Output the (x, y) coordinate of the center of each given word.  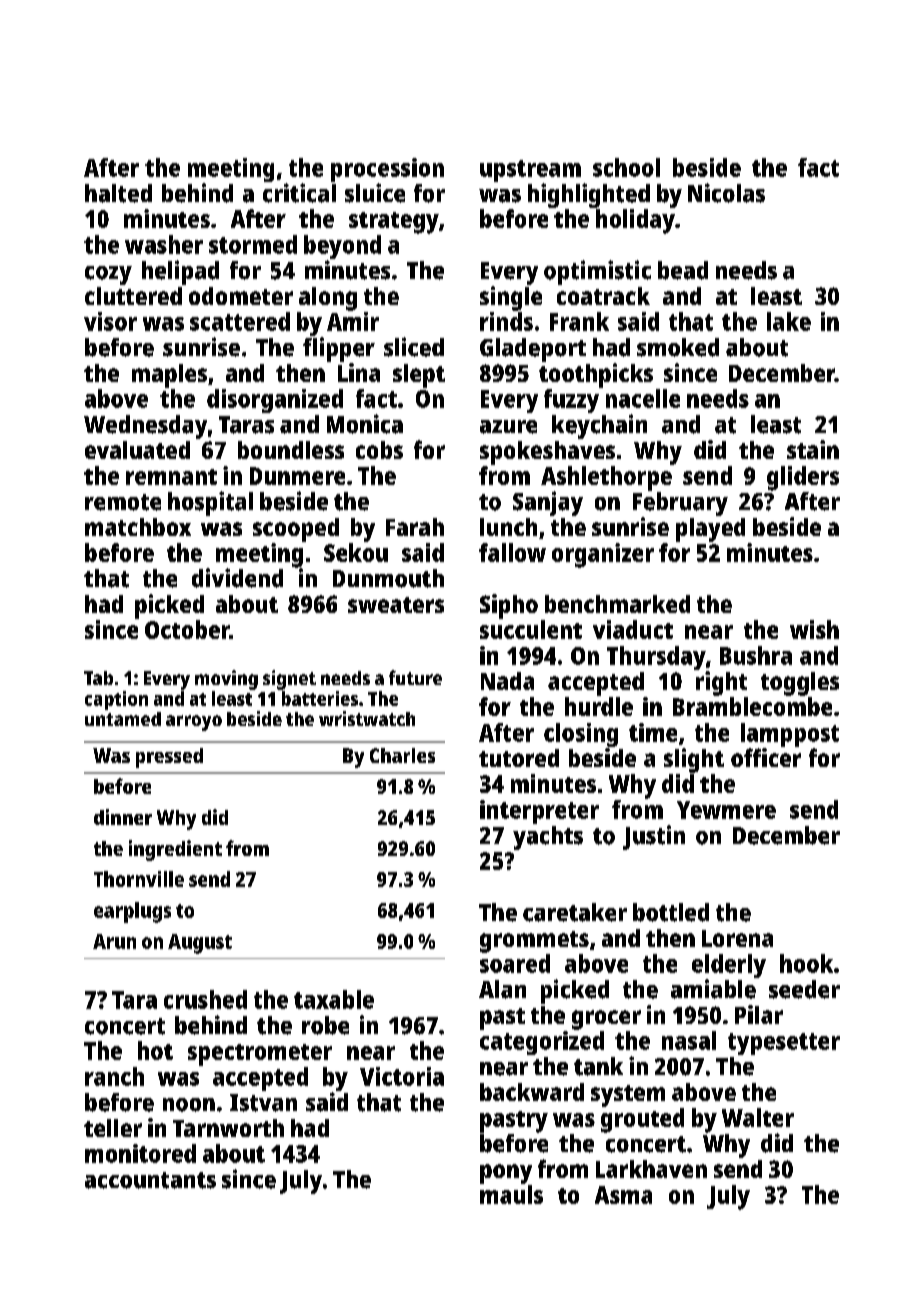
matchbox (138, 527)
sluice (375, 193)
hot (155, 1050)
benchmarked (617, 604)
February (680, 504)
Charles (402, 755)
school (626, 167)
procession (387, 170)
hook (806, 963)
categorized (542, 1043)
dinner (123, 817)
